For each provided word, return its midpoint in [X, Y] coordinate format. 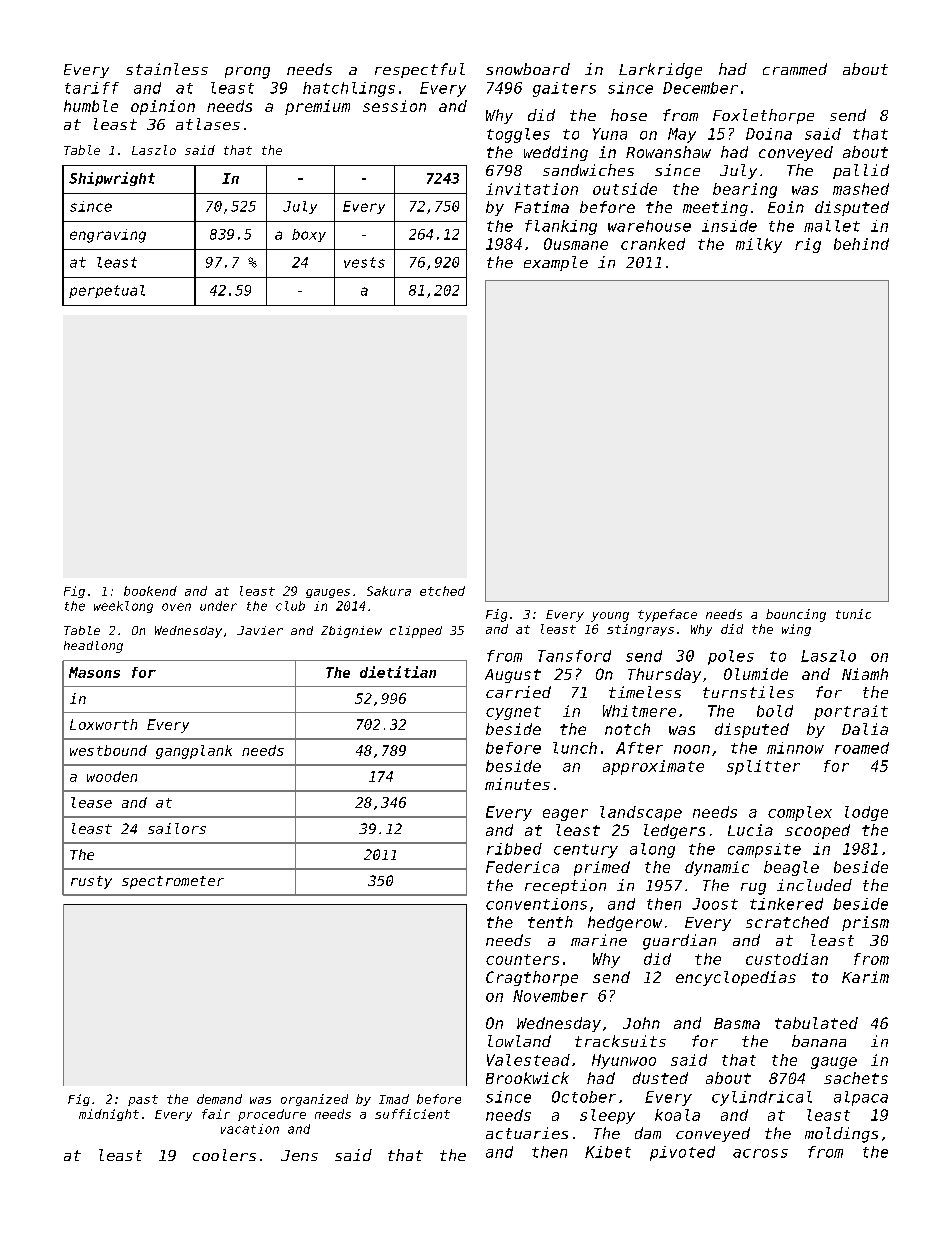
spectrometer [173, 882]
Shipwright [112, 179]
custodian [787, 959]
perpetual [107, 291]
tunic [853, 614]
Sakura [389, 591]
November [550, 996]
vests [364, 262]
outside [625, 189]
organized [314, 1100]
